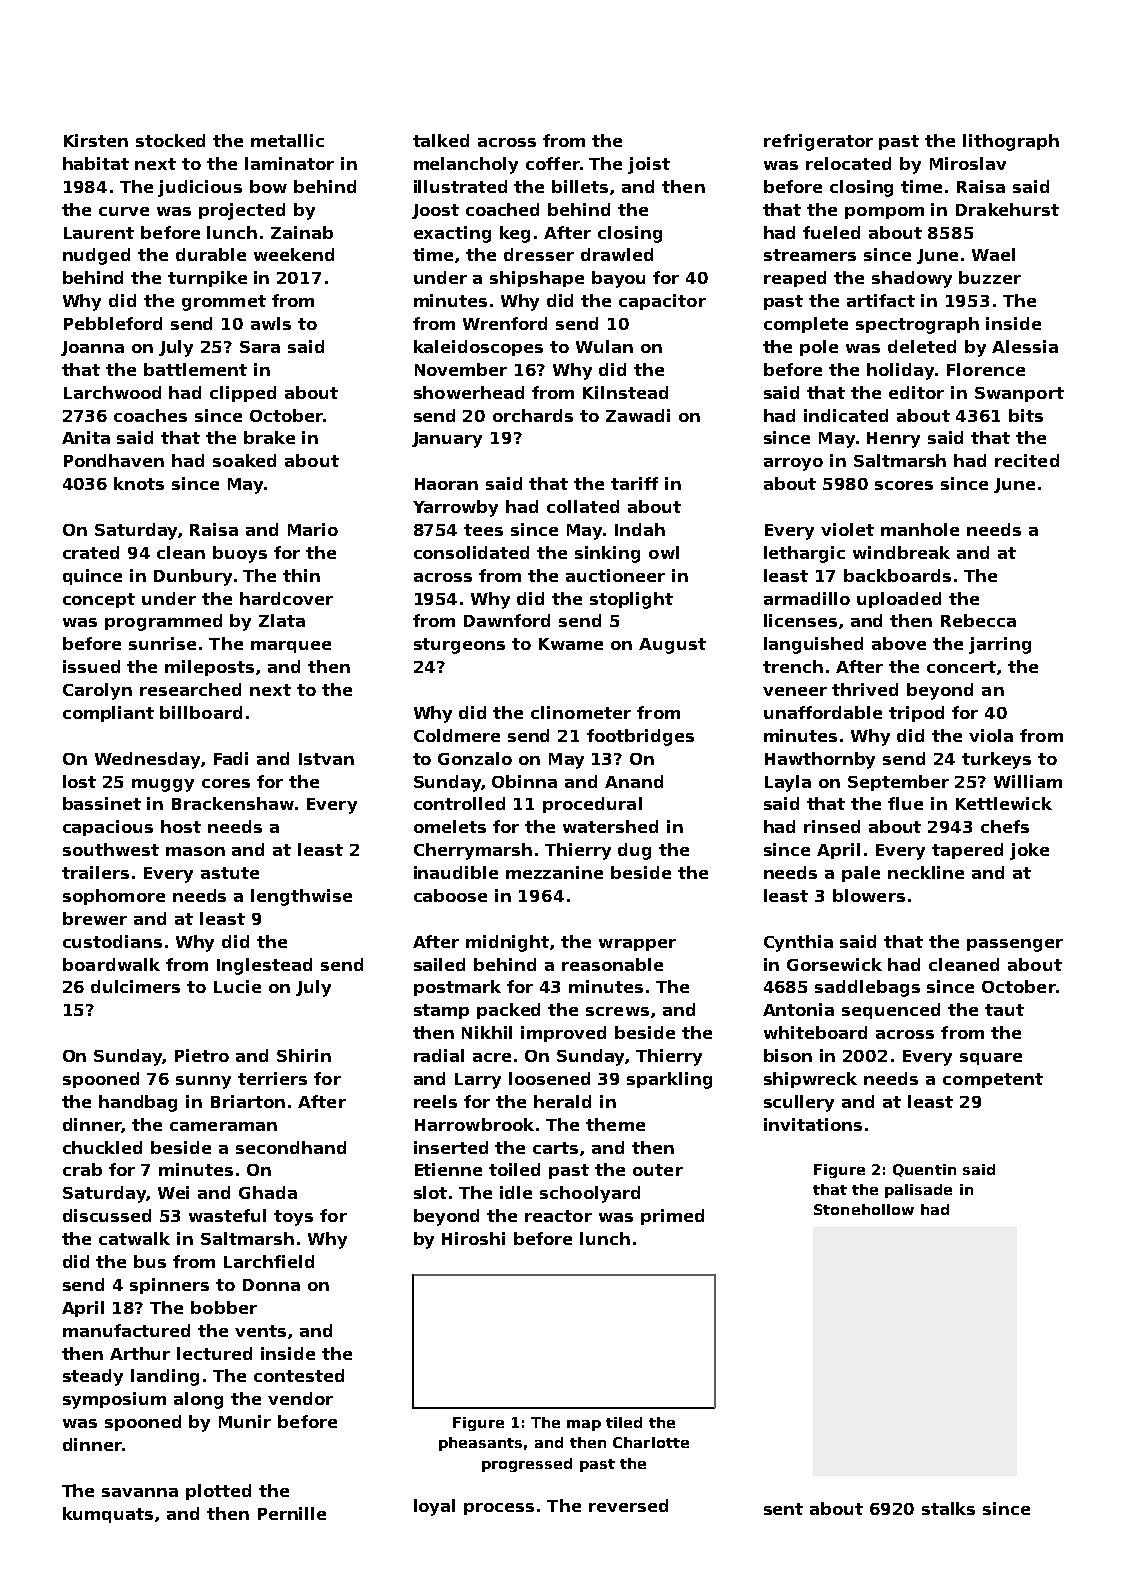 The image size is (1128, 1595). Describe the element at coordinates (1011, 142) in the image. I see `lithograph` at that location.
